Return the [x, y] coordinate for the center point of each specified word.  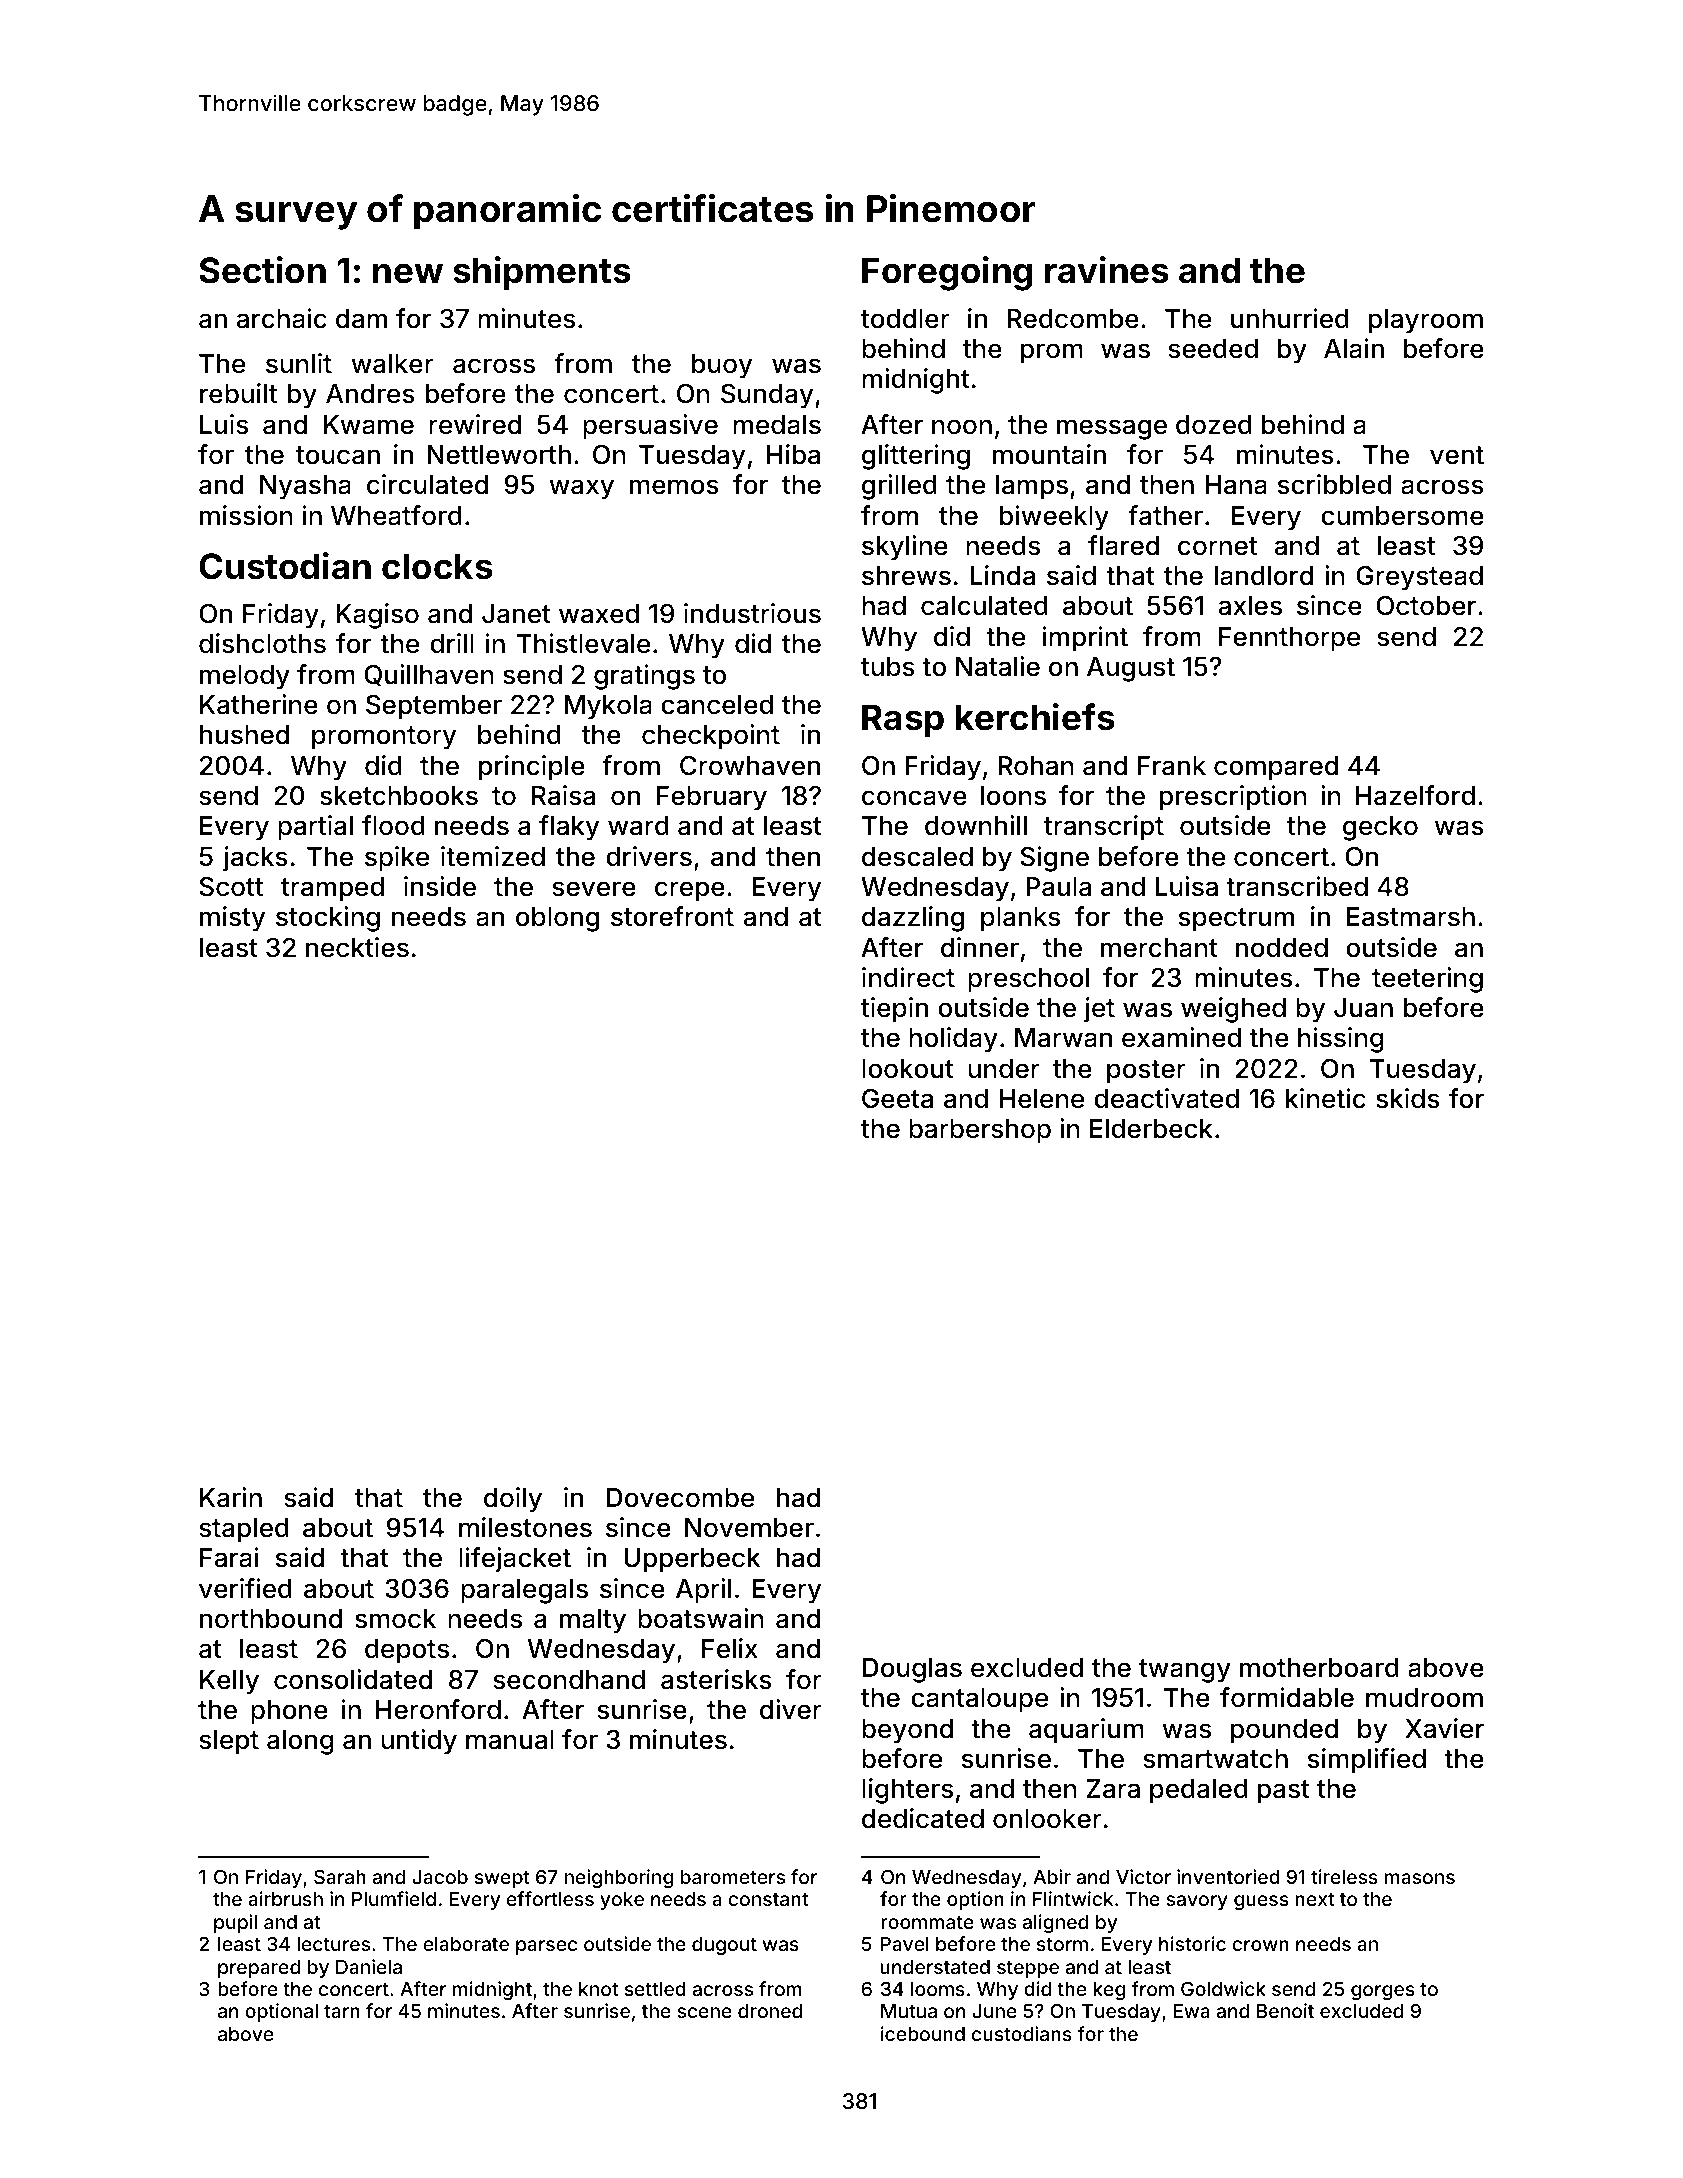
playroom [1426, 321]
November [749, 1528]
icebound [923, 2033]
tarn [342, 2011]
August [1131, 669]
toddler [905, 319]
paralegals [524, 1591]
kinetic [1326, 1098]
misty [232, 919]
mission [246, 515]
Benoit [1285, 2010]
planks [1020, 919]
